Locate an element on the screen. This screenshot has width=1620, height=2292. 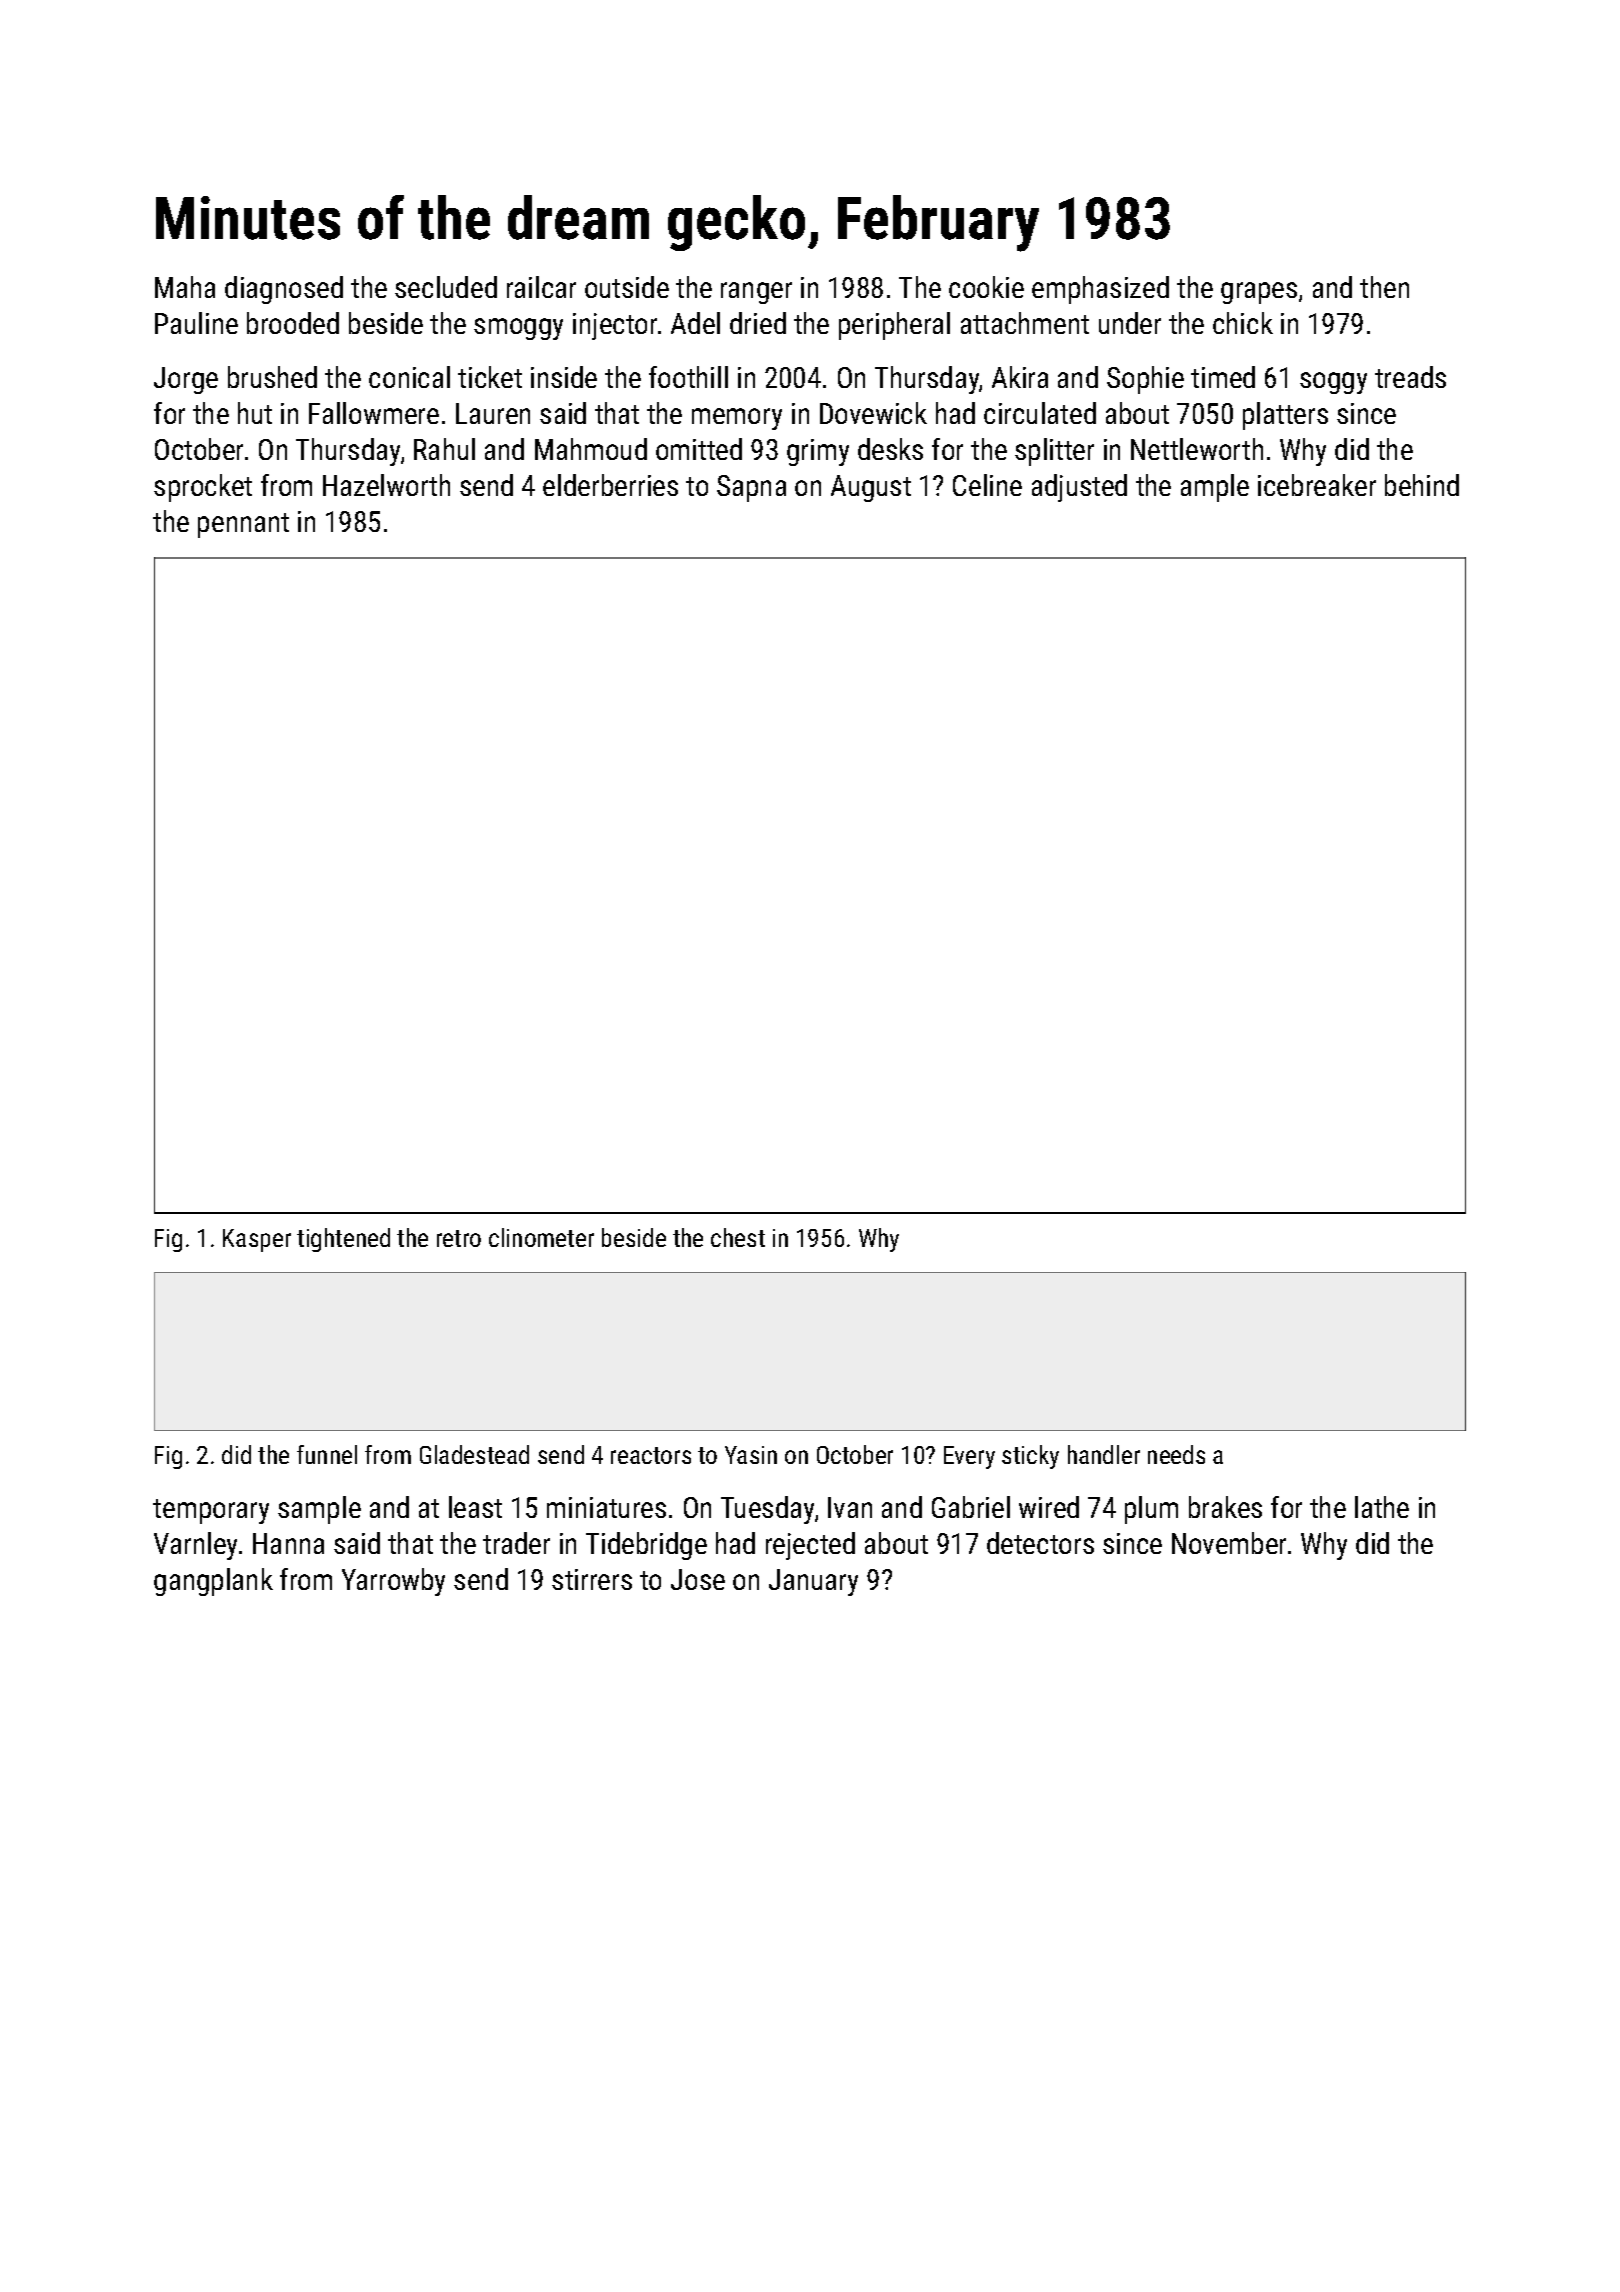
Hanna is located at coordinates (288, 1543).
